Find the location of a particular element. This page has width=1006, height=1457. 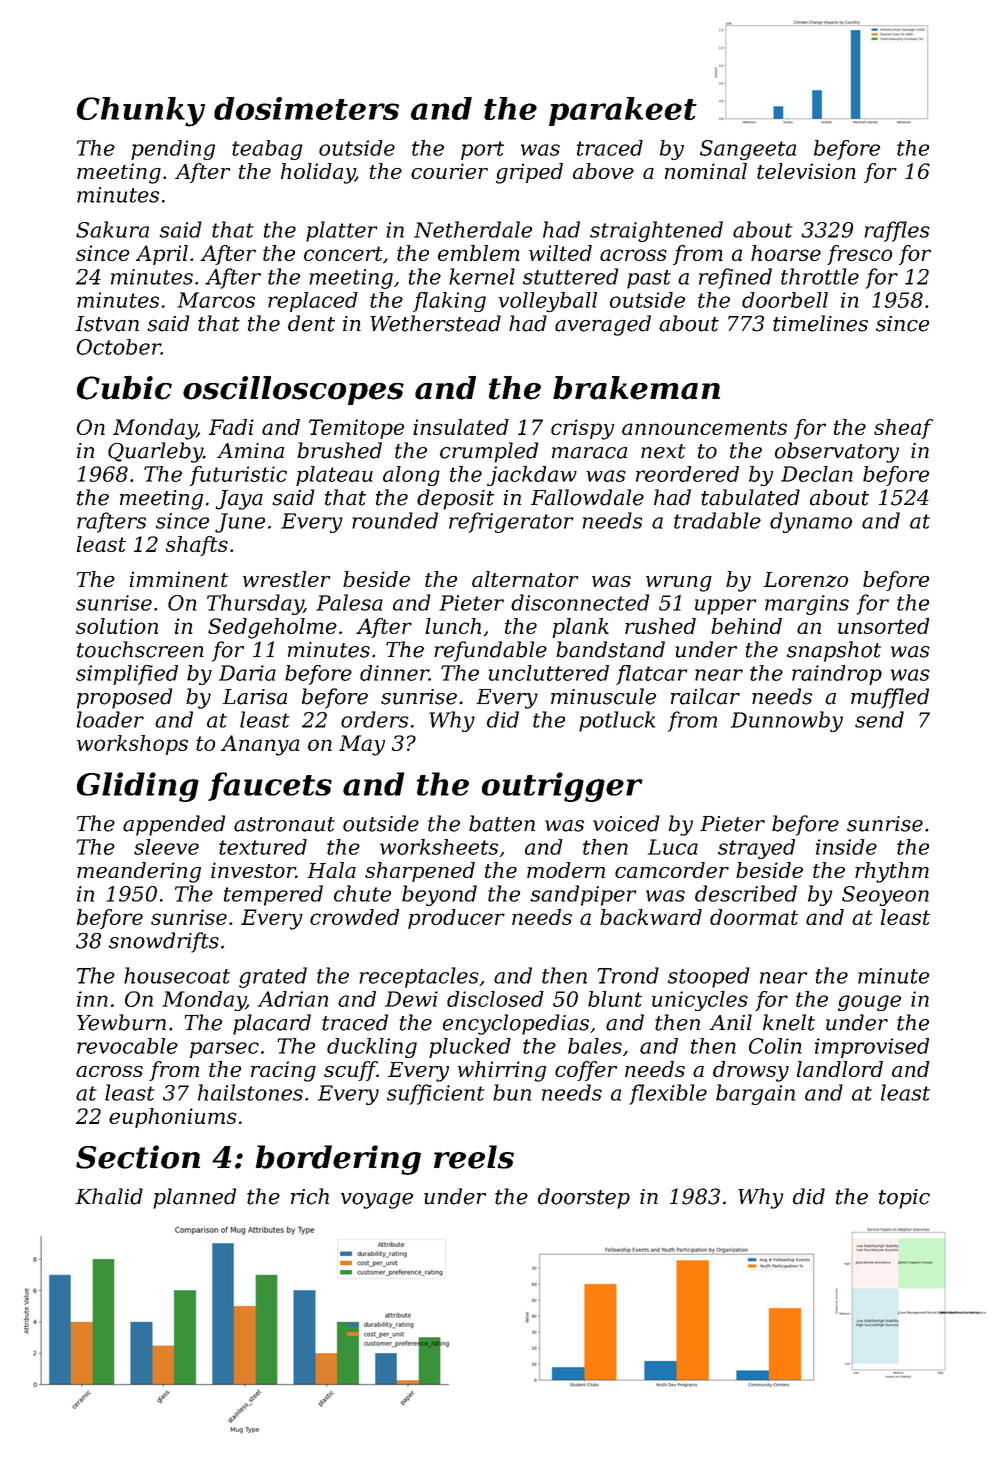

rich is located at coordinates (310, 1196).
